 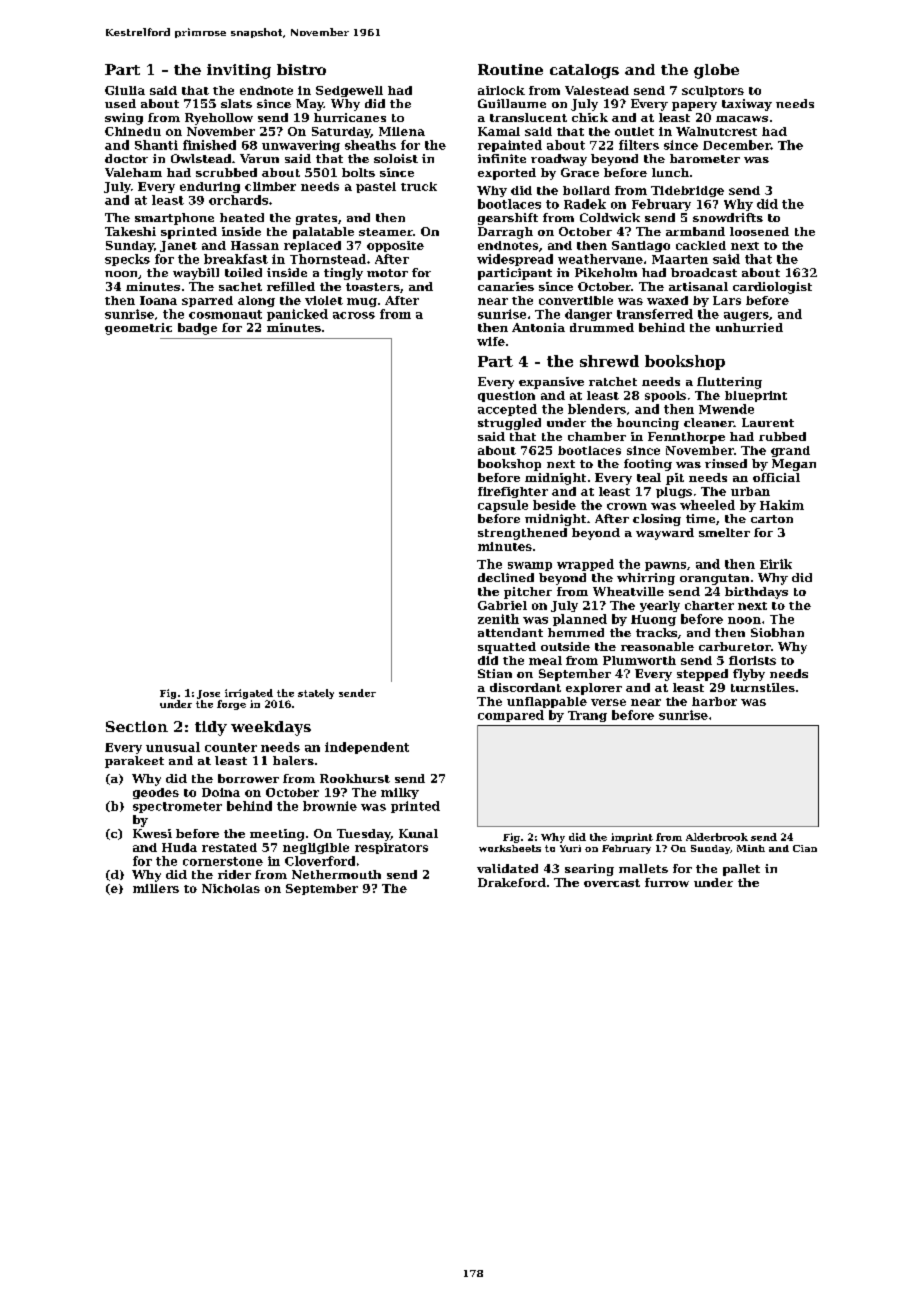 What do you see at coordinates (509, 424) in the page?
I see `struggled` at bounding box center [509, 424].
